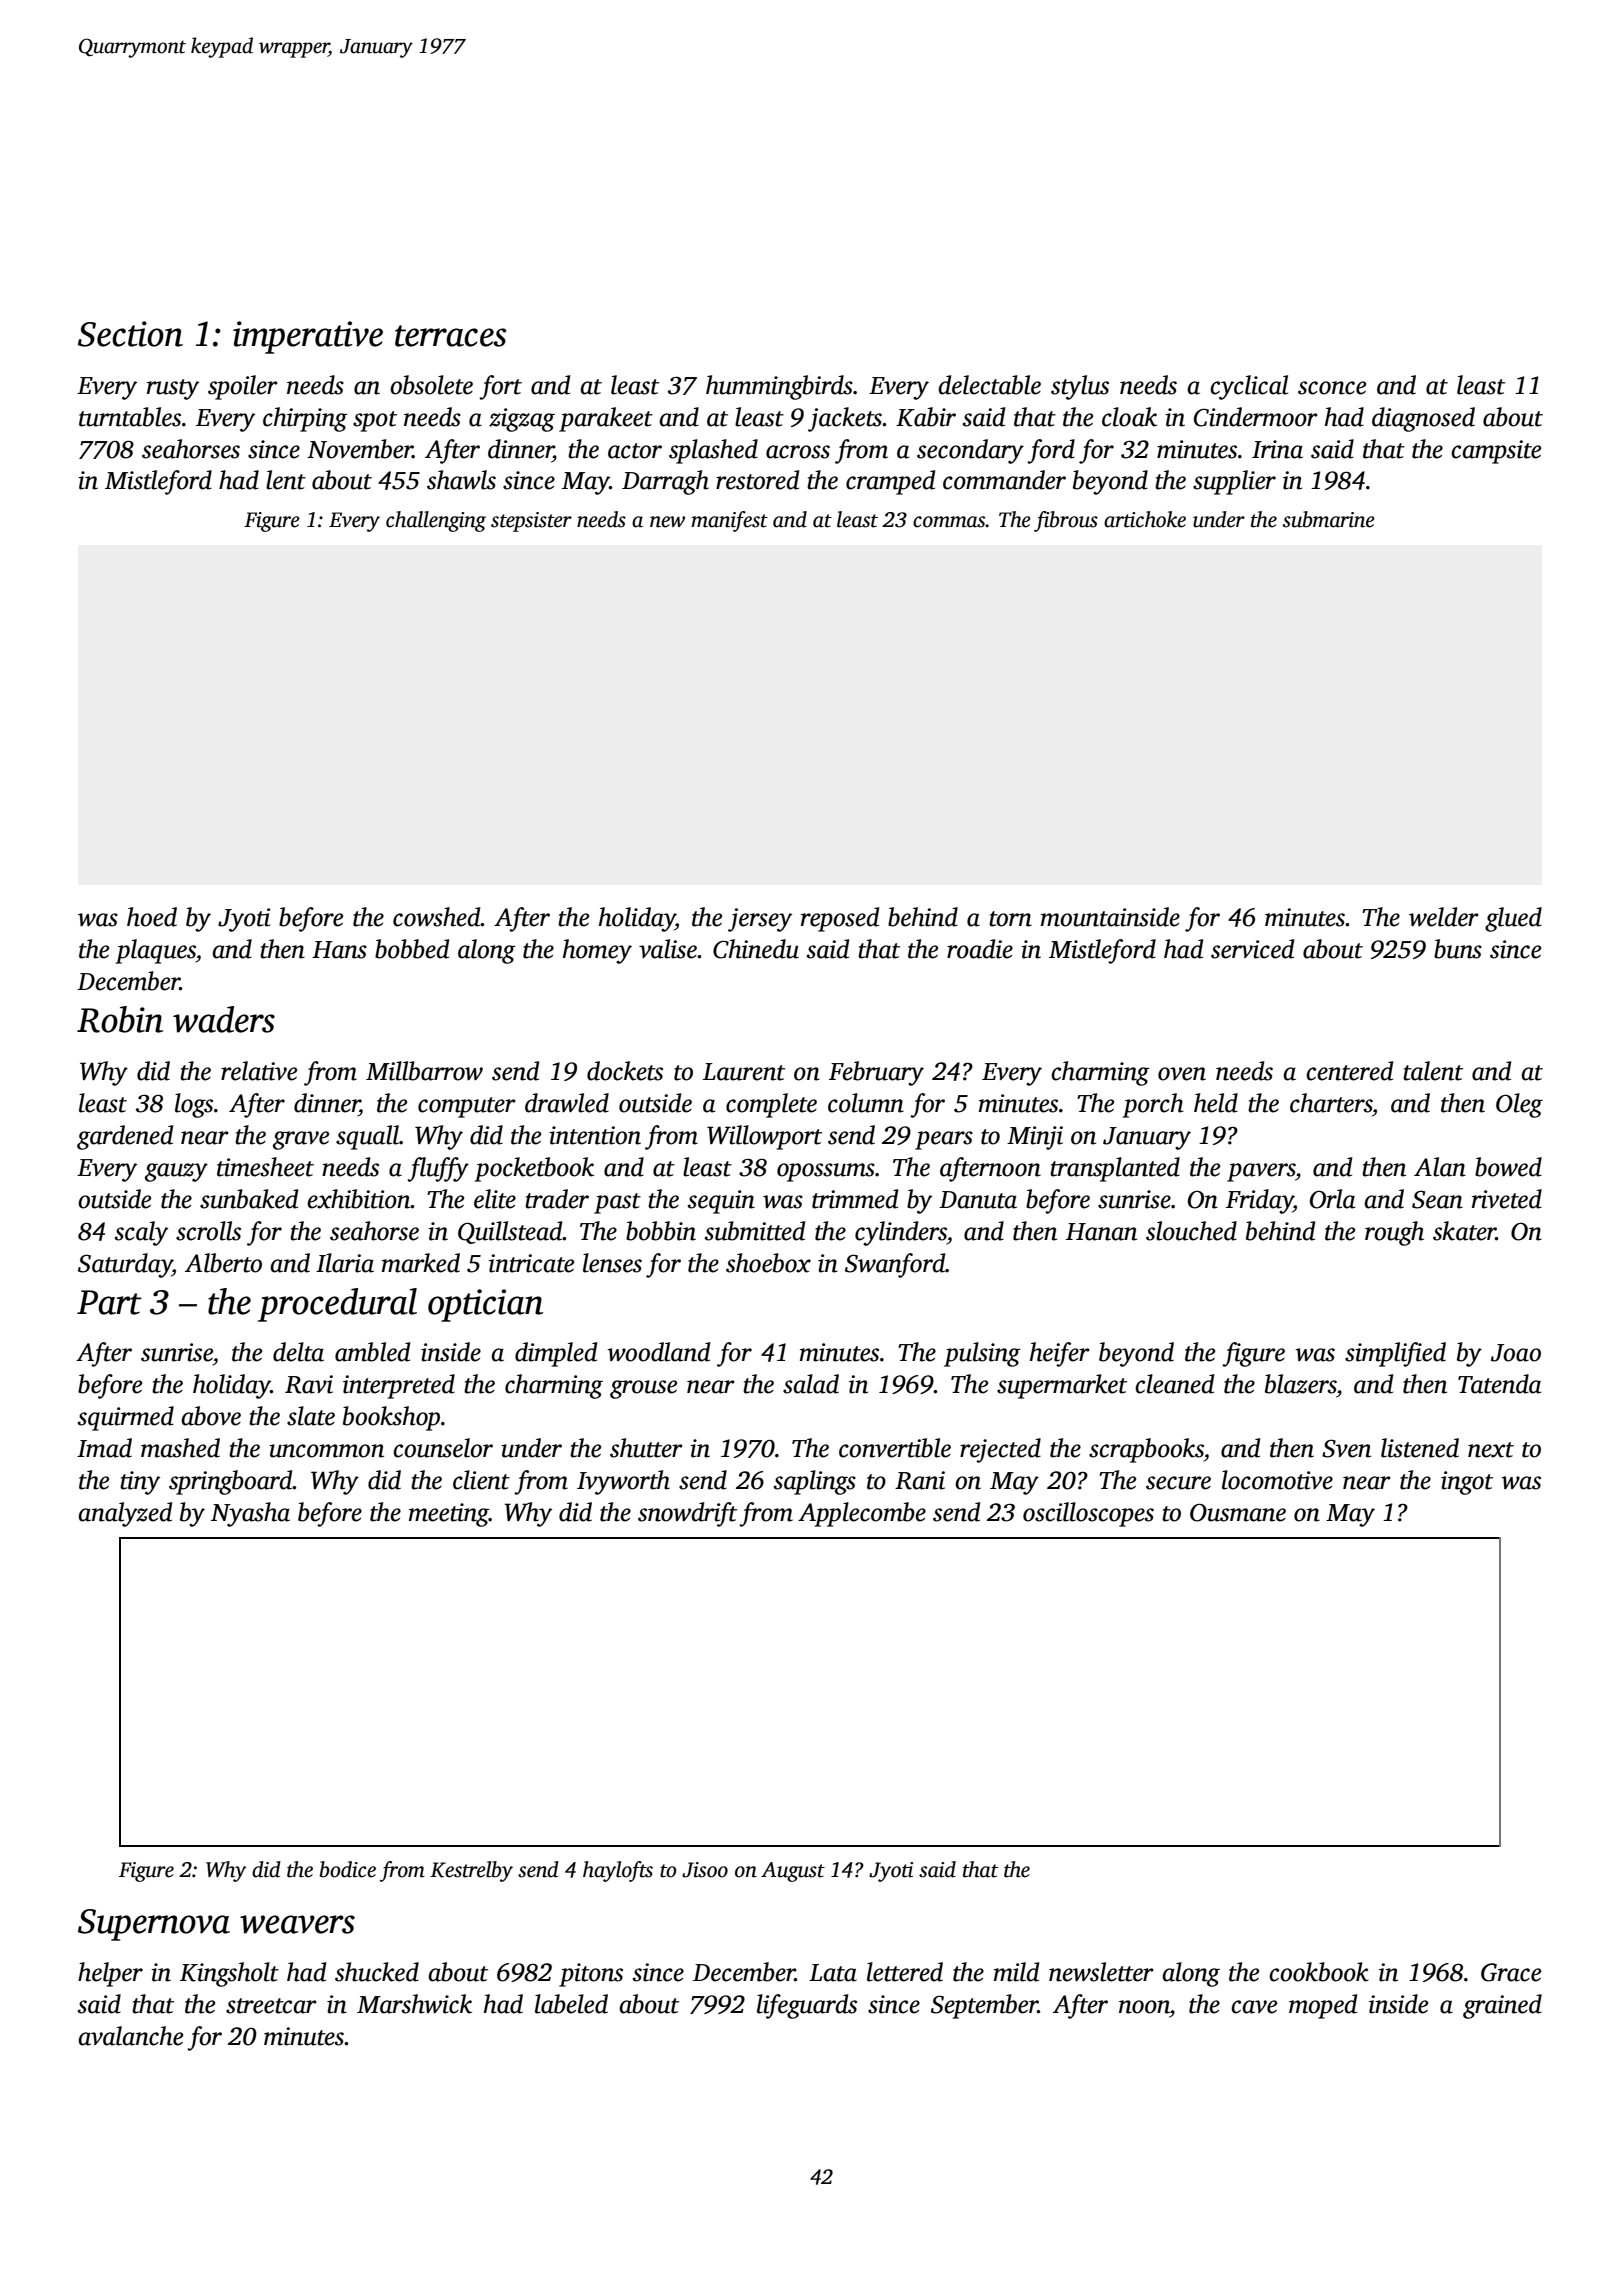 This screenshot has height=2292, width=1620. Describe the element at coordinates (152, 917) in the screenshot. I see `hoed` at that location.
